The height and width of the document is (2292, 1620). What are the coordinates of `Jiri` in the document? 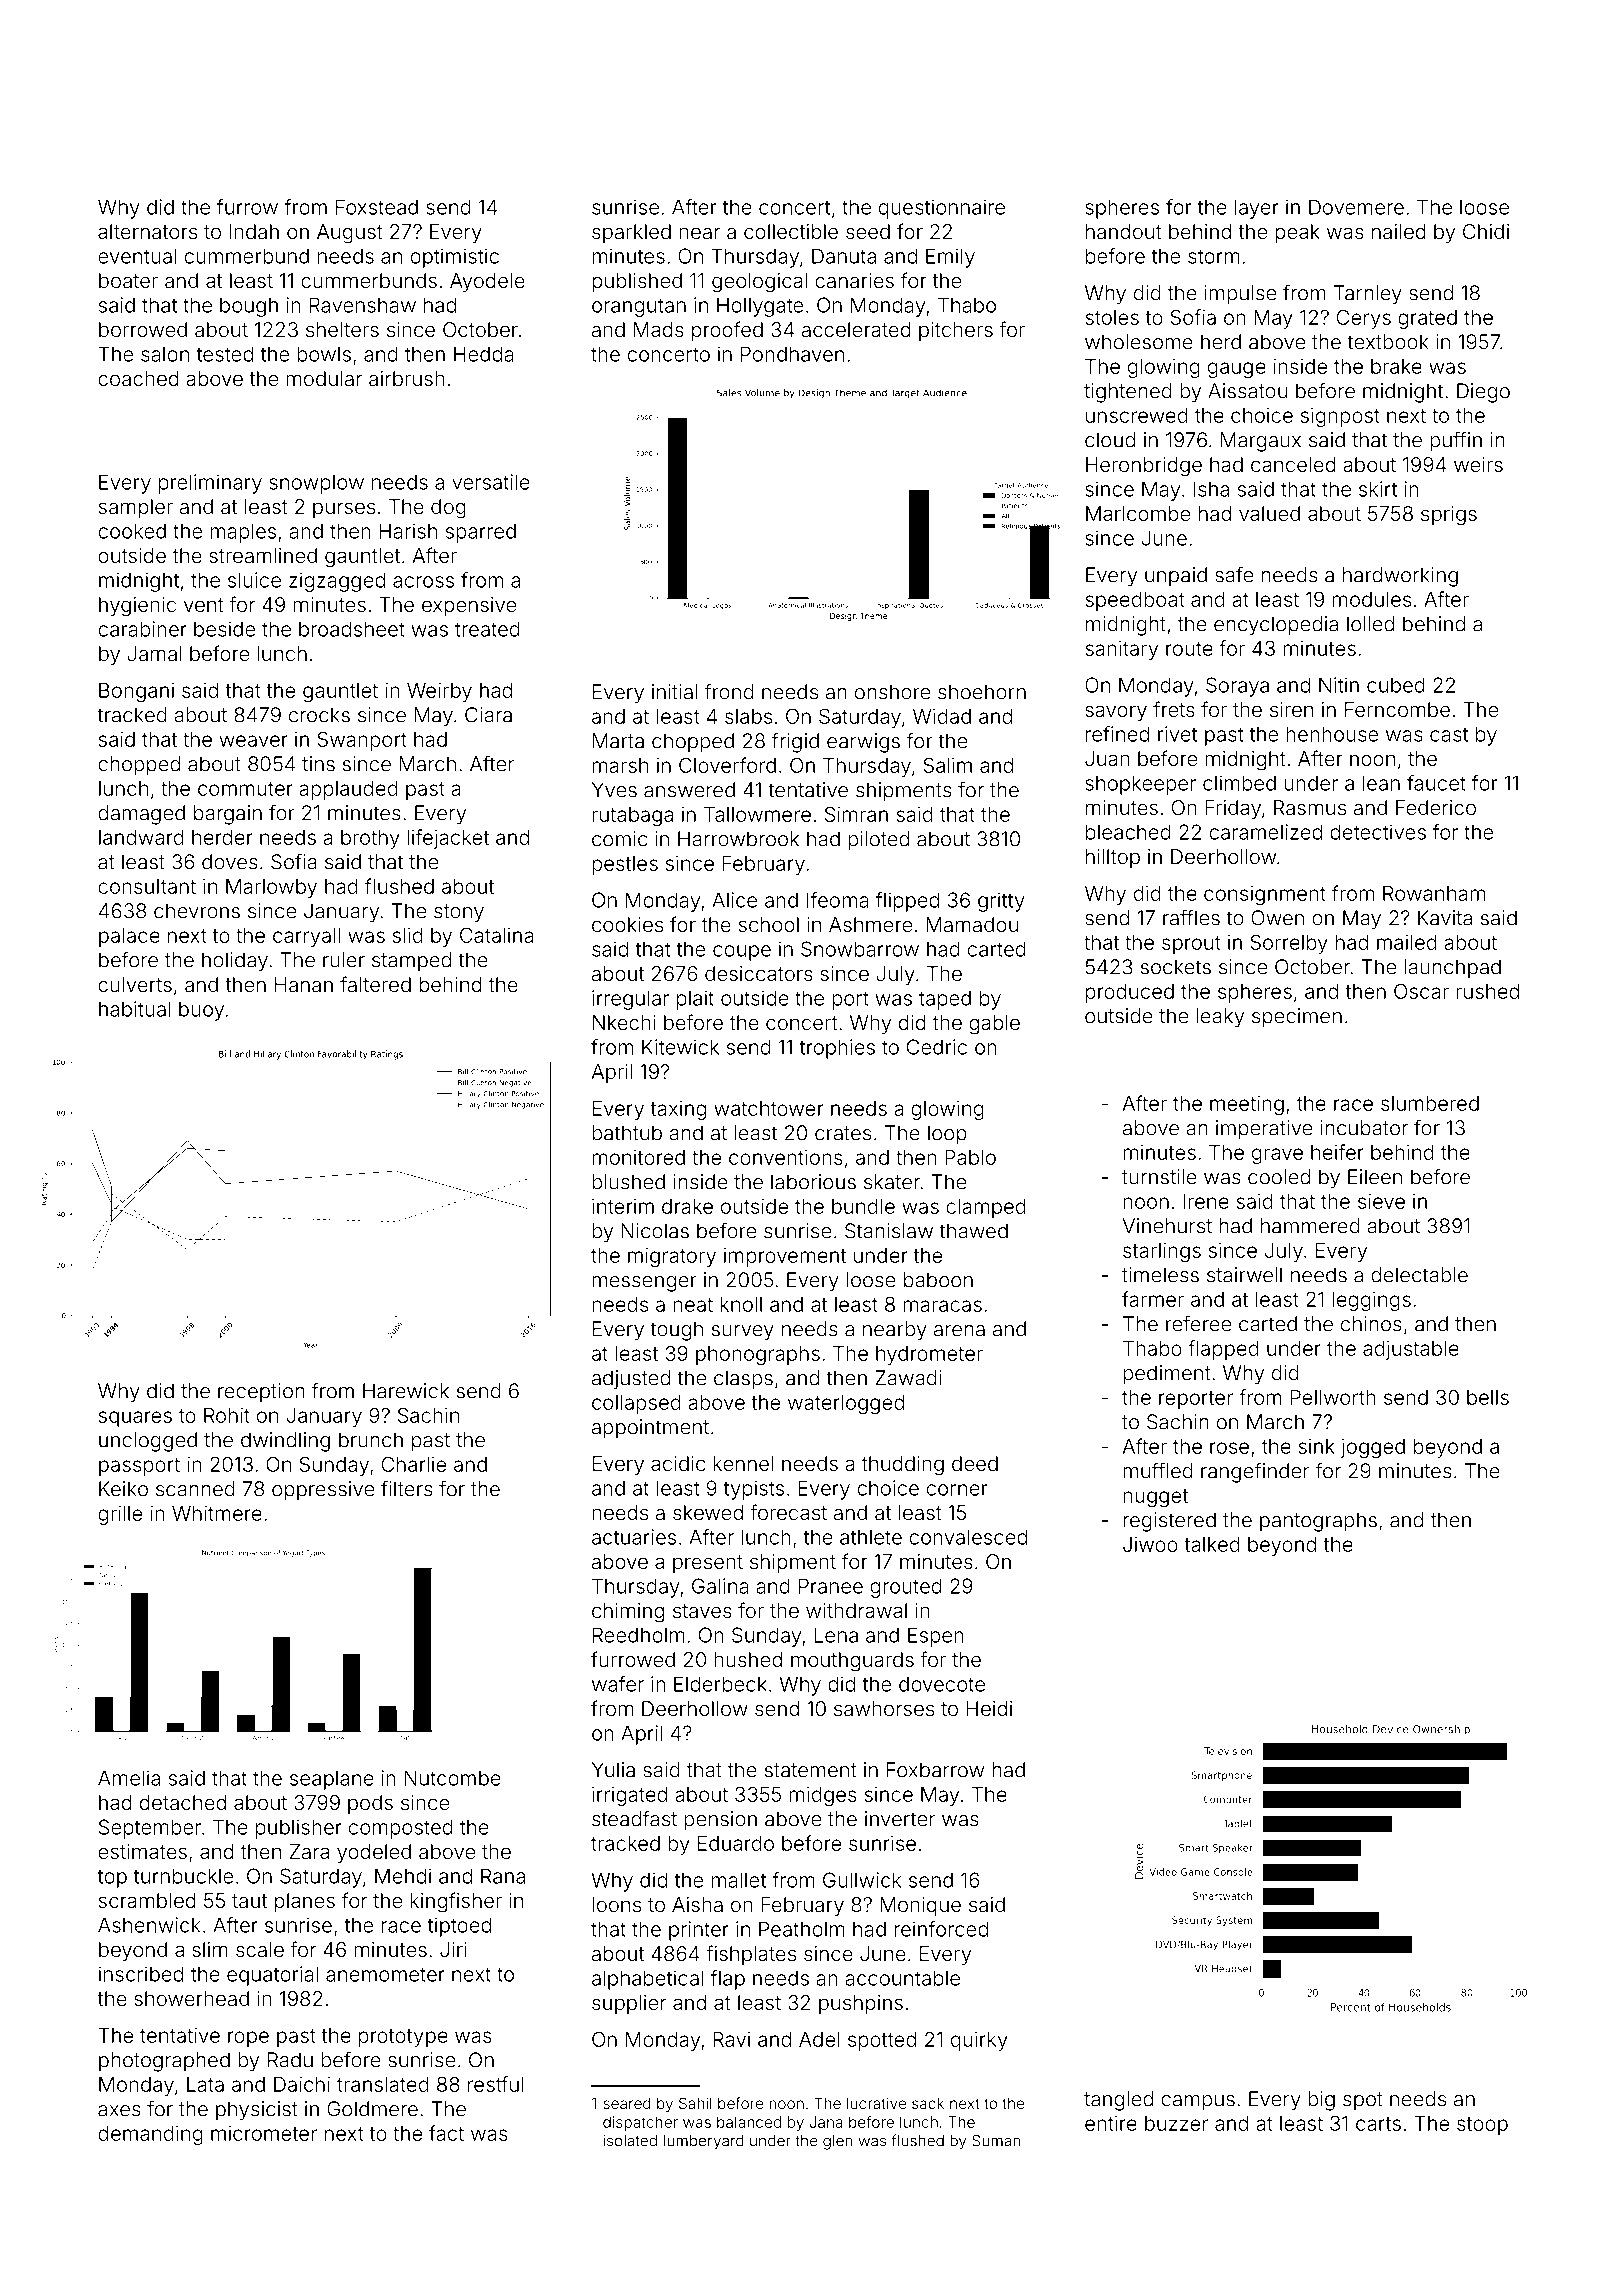 It's located at (453, 1949).
